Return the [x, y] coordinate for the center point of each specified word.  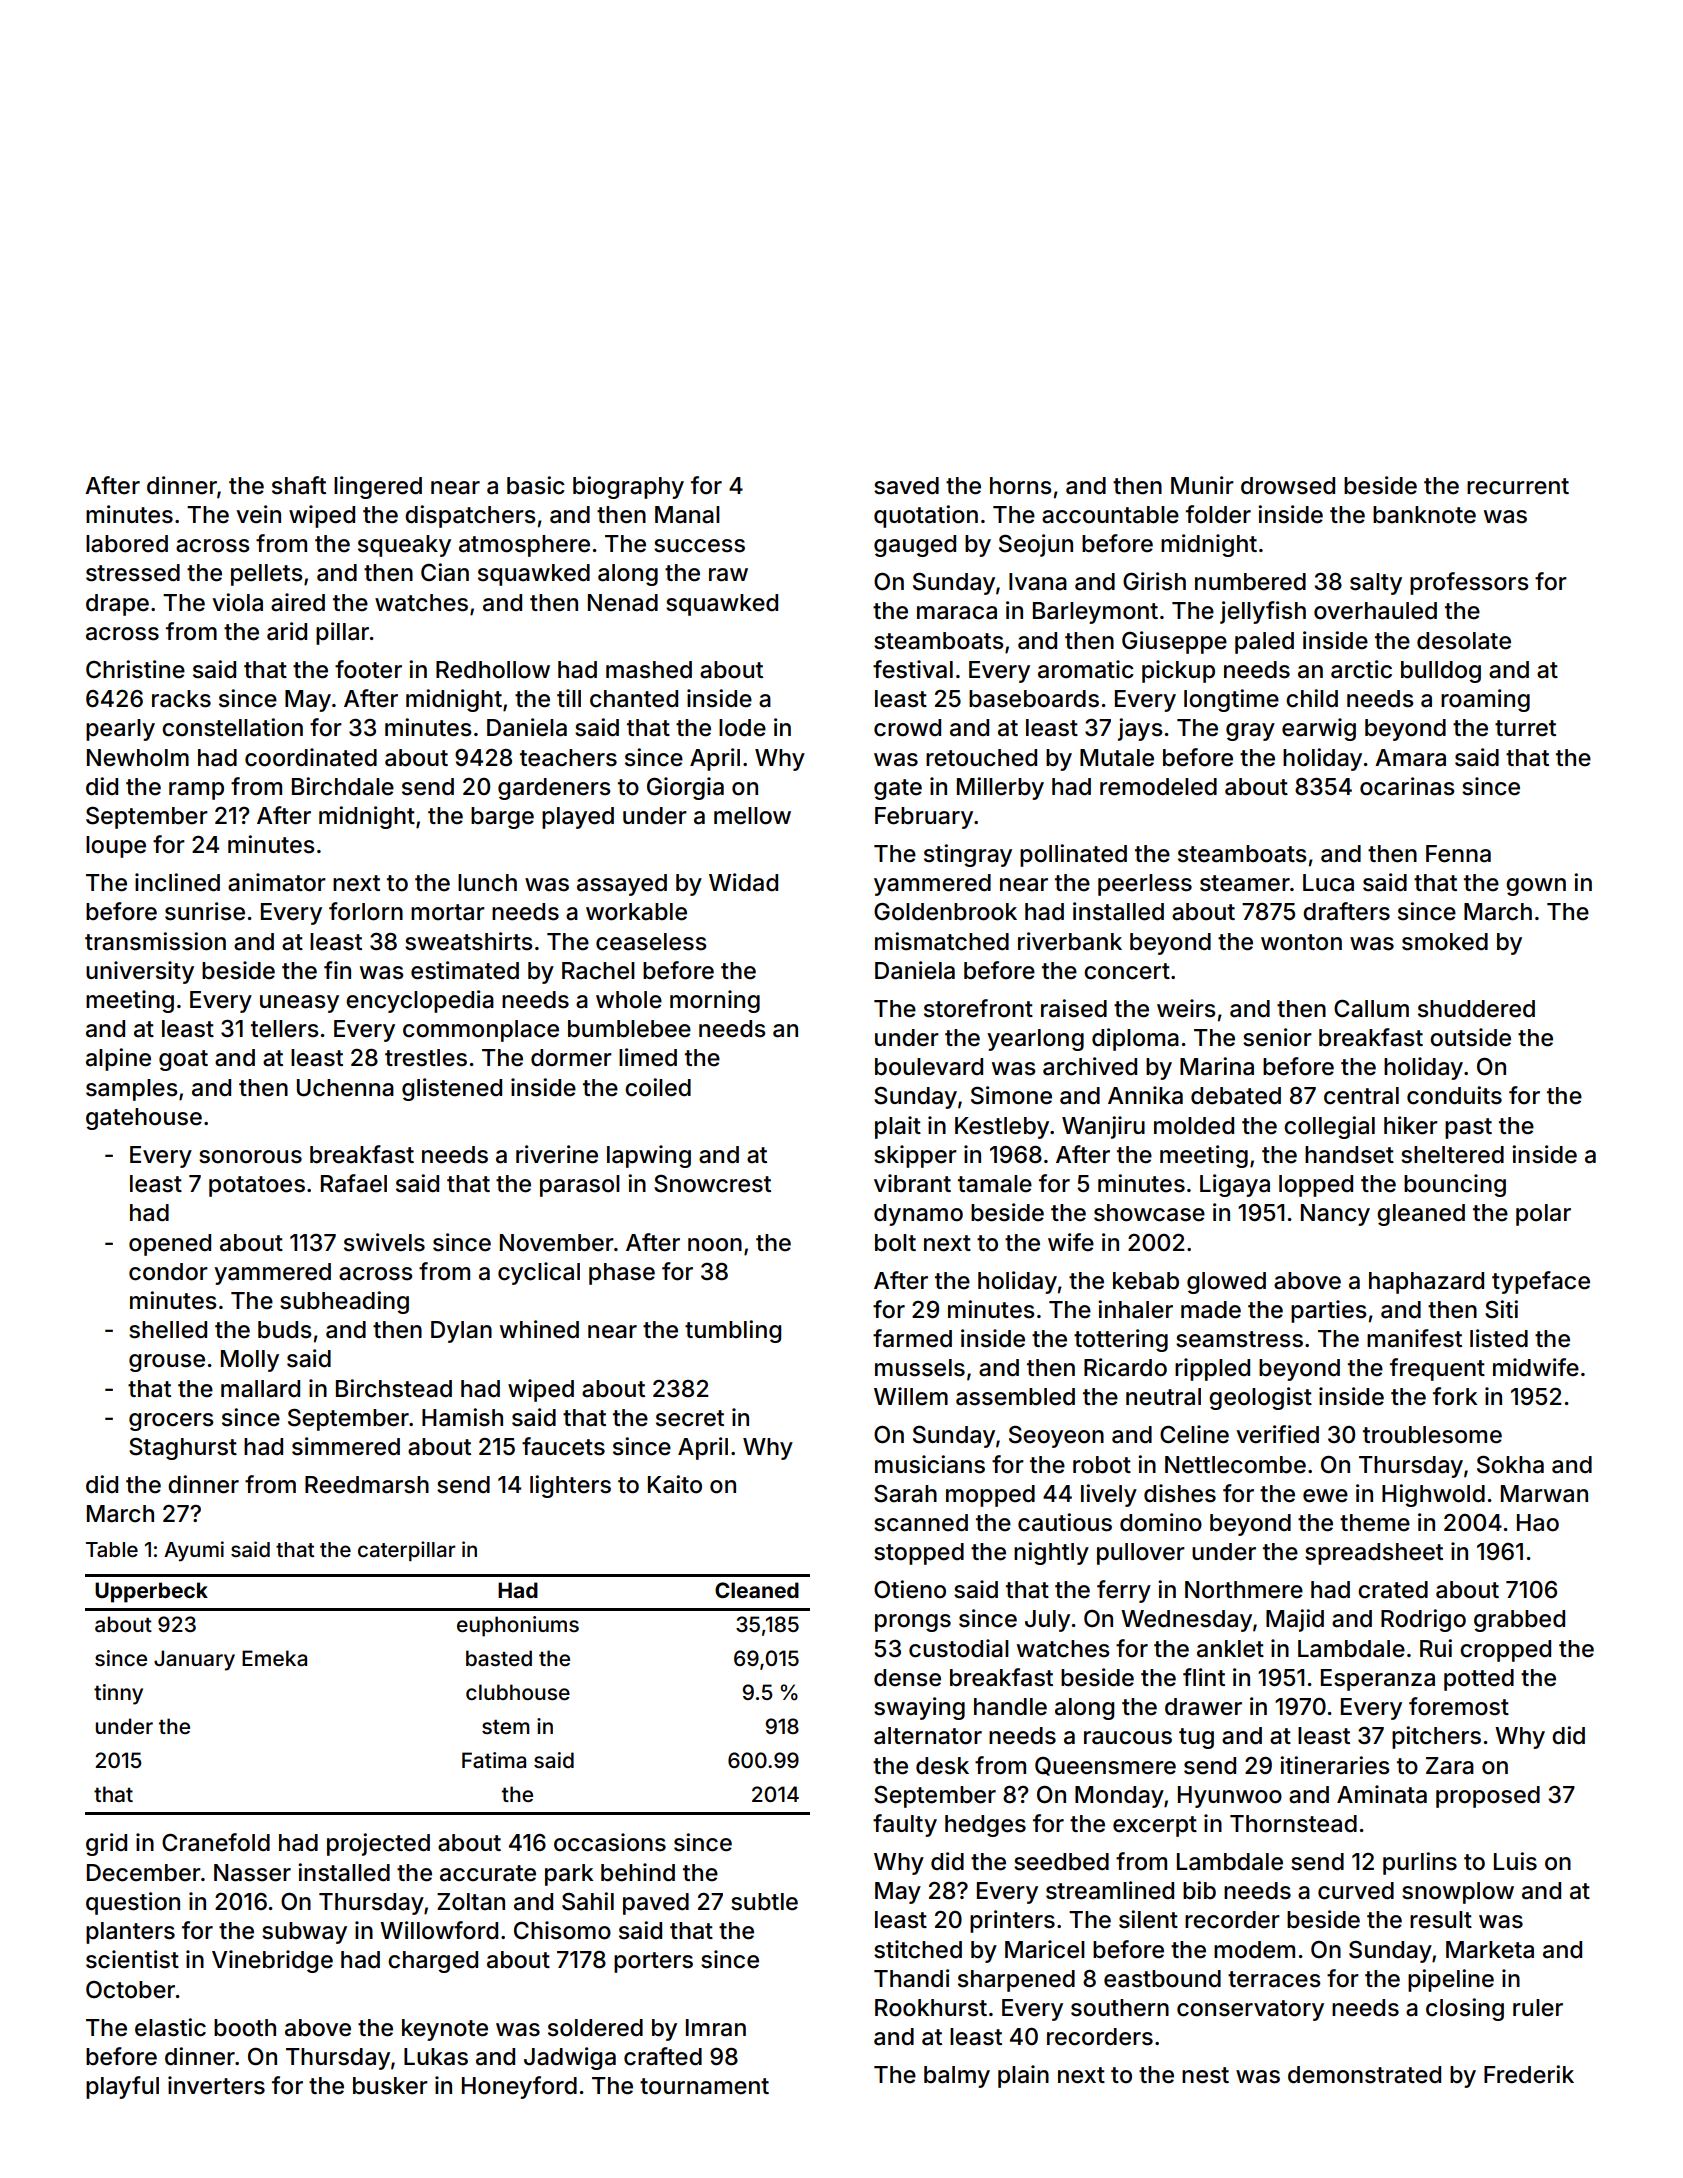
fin [337, 970]
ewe [1325, 1496]
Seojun [1036, 545]
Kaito [675, 1484]
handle [1010, 1707]
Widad [743, 882]
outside [1470, 1037]
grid [106, 1844]
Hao [1538, 1523]
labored [127, 544]
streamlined [1110, 1890]
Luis [1515, 1861]
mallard [260, 1389]
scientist [132, 1959]
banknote [1424, 515]
